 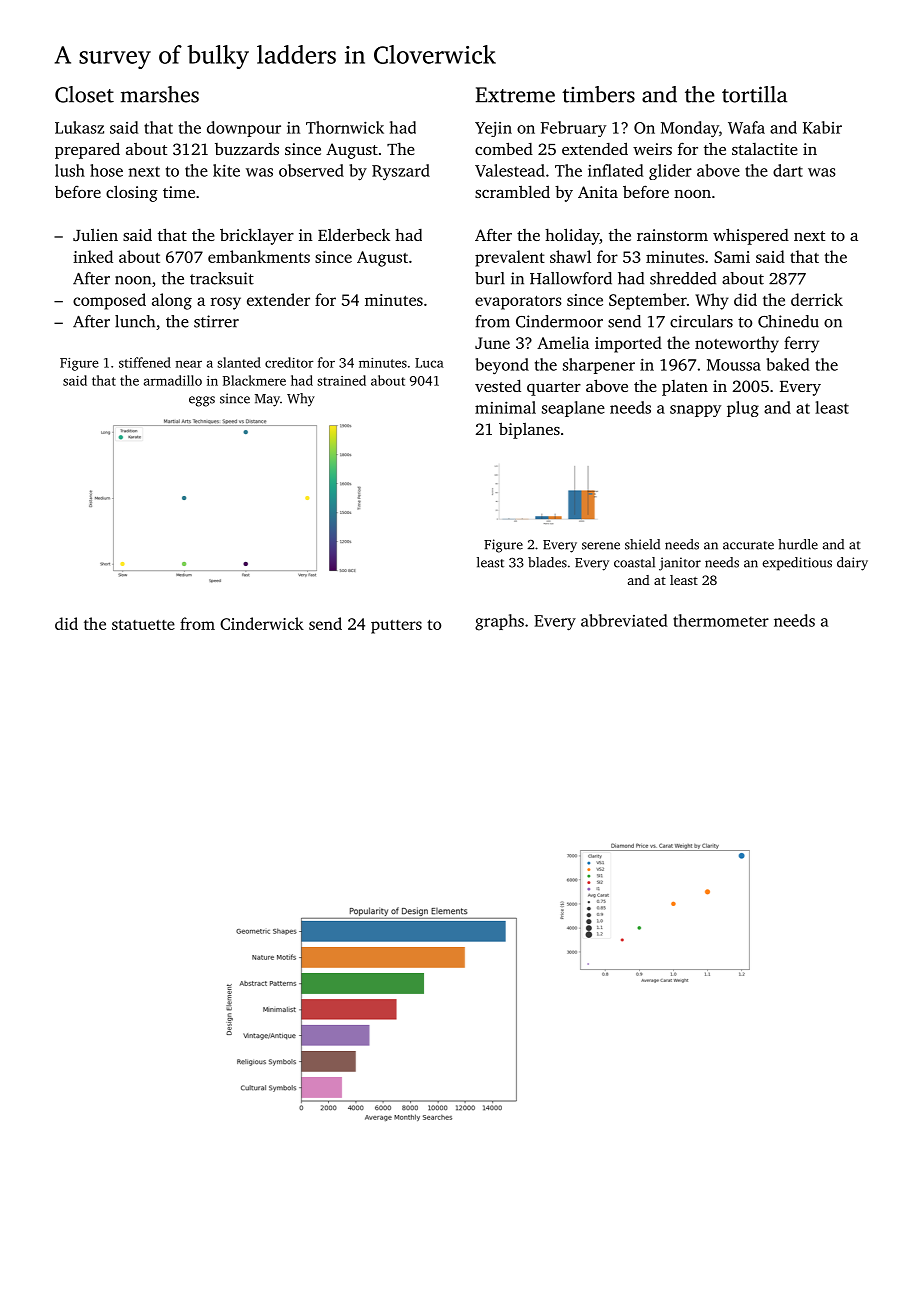 What do you see at coordinates (262, 623) in the image?
I see `Cinderwick` at bounding box center [262, 623].
